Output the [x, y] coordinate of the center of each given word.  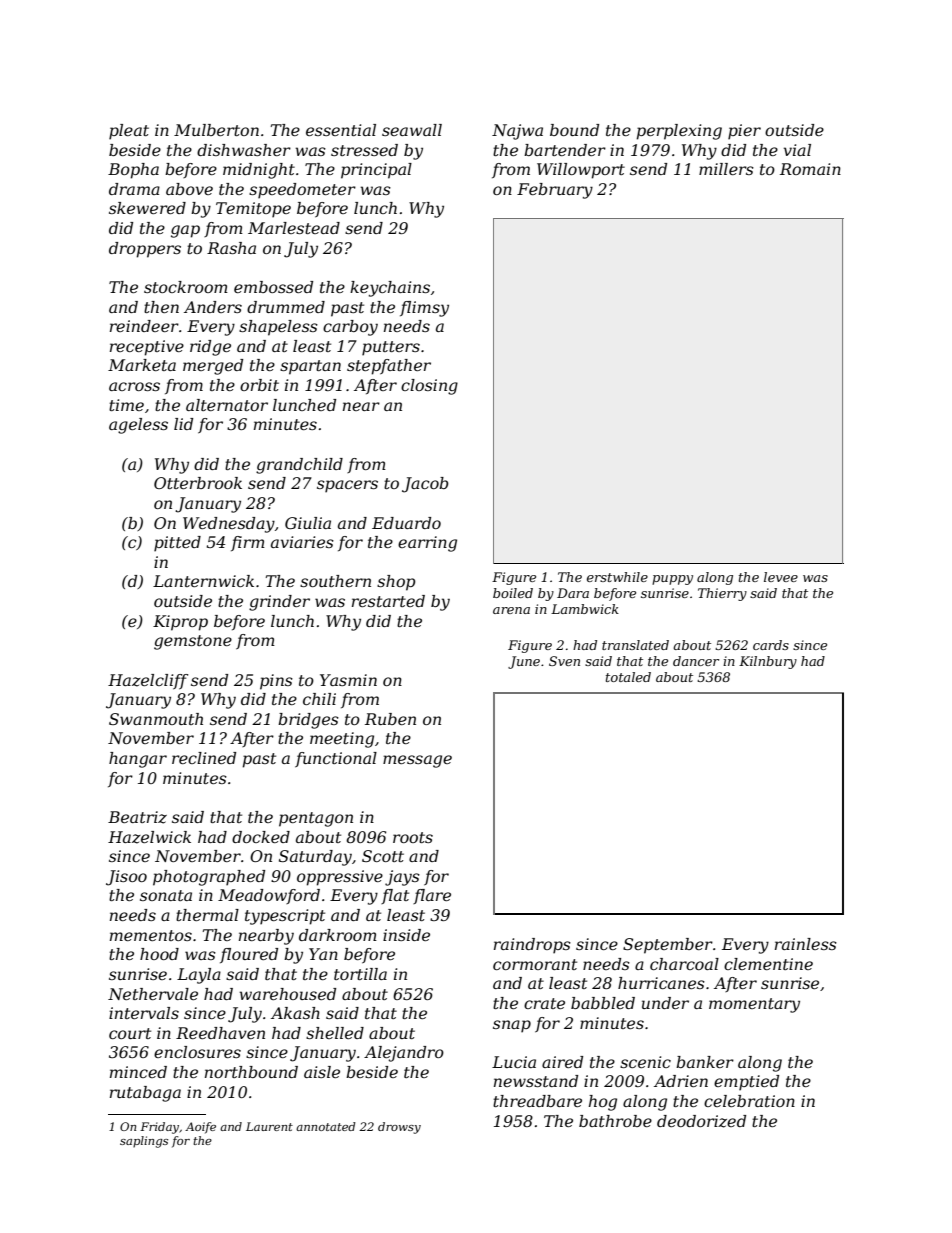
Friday [159, 1128]
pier [744, 132]
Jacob [425, 485]
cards [771, 645]
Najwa [517, 132]
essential [341, 130]
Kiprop [180, 623]
